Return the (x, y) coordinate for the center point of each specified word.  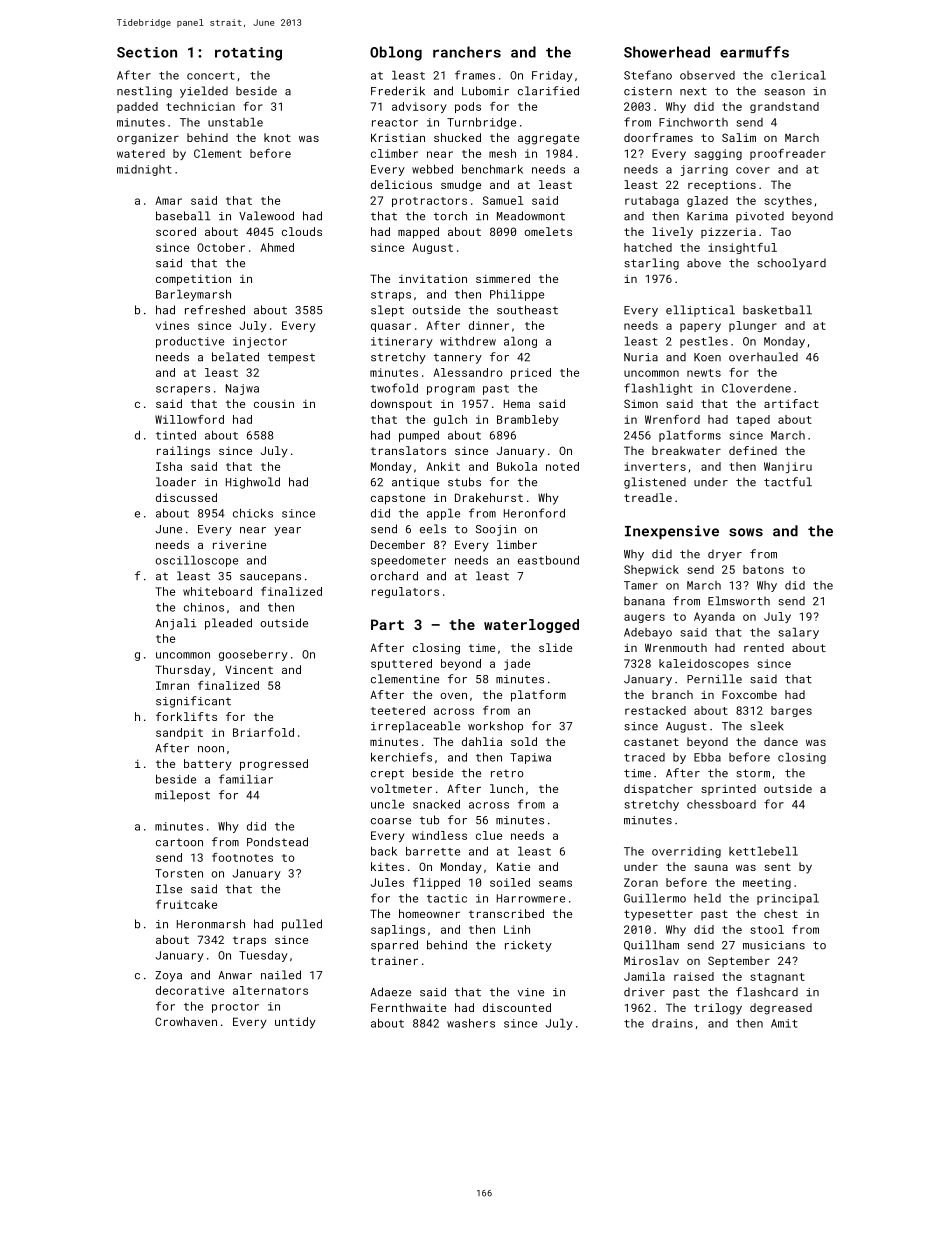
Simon (641, 403)
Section (147, 52)
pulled (302, 925)
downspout (401, 405)
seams (555, 883)
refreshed (215, 310)
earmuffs (754, 52)
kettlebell (763, 851)
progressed (274, 765)
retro (507, 774)
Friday (552, 76)
